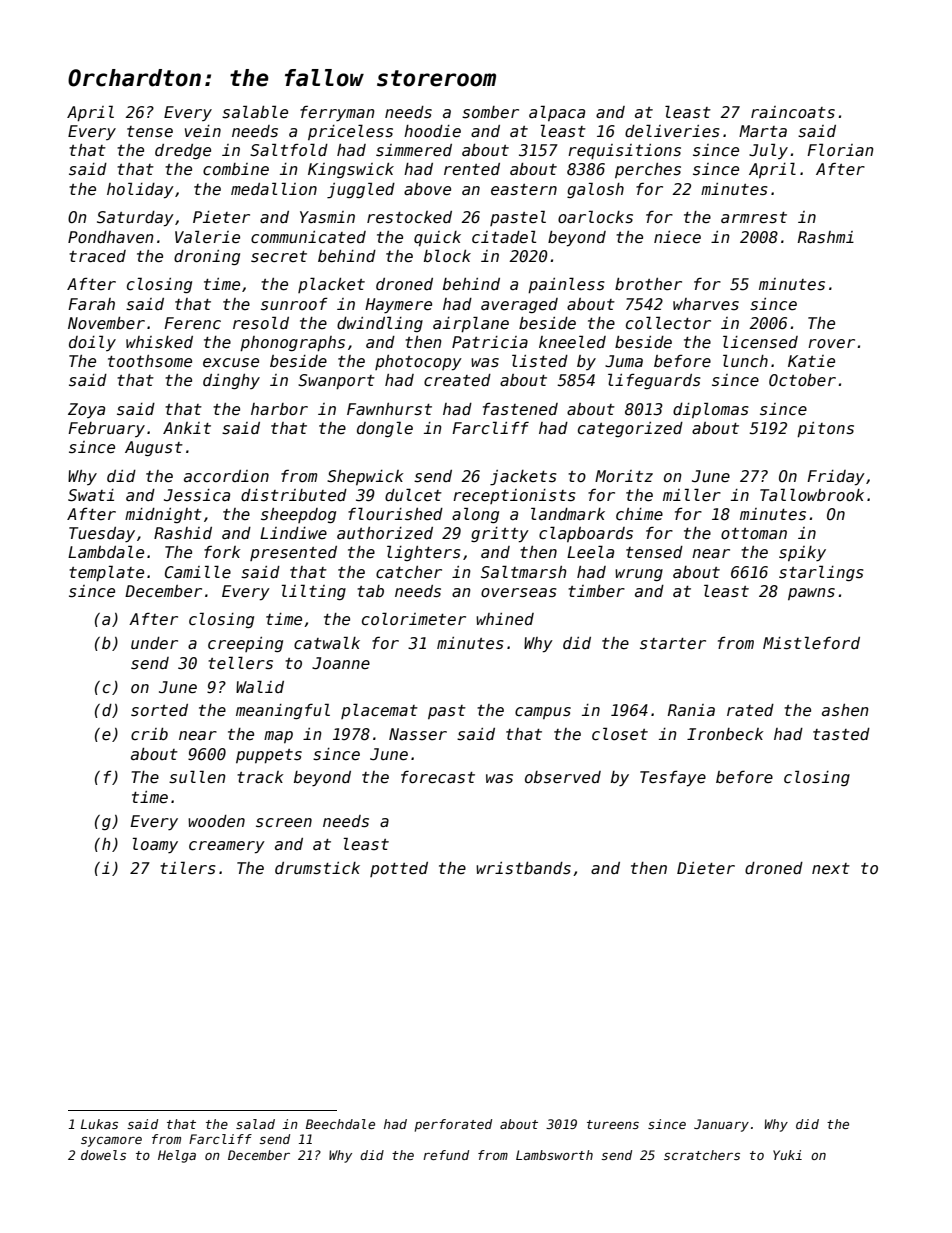 The width and height of the image is (952, 1233). What do you see at coordinates (198, 571) in the image?
I see `Camille` at bounding box center [198, 571].
